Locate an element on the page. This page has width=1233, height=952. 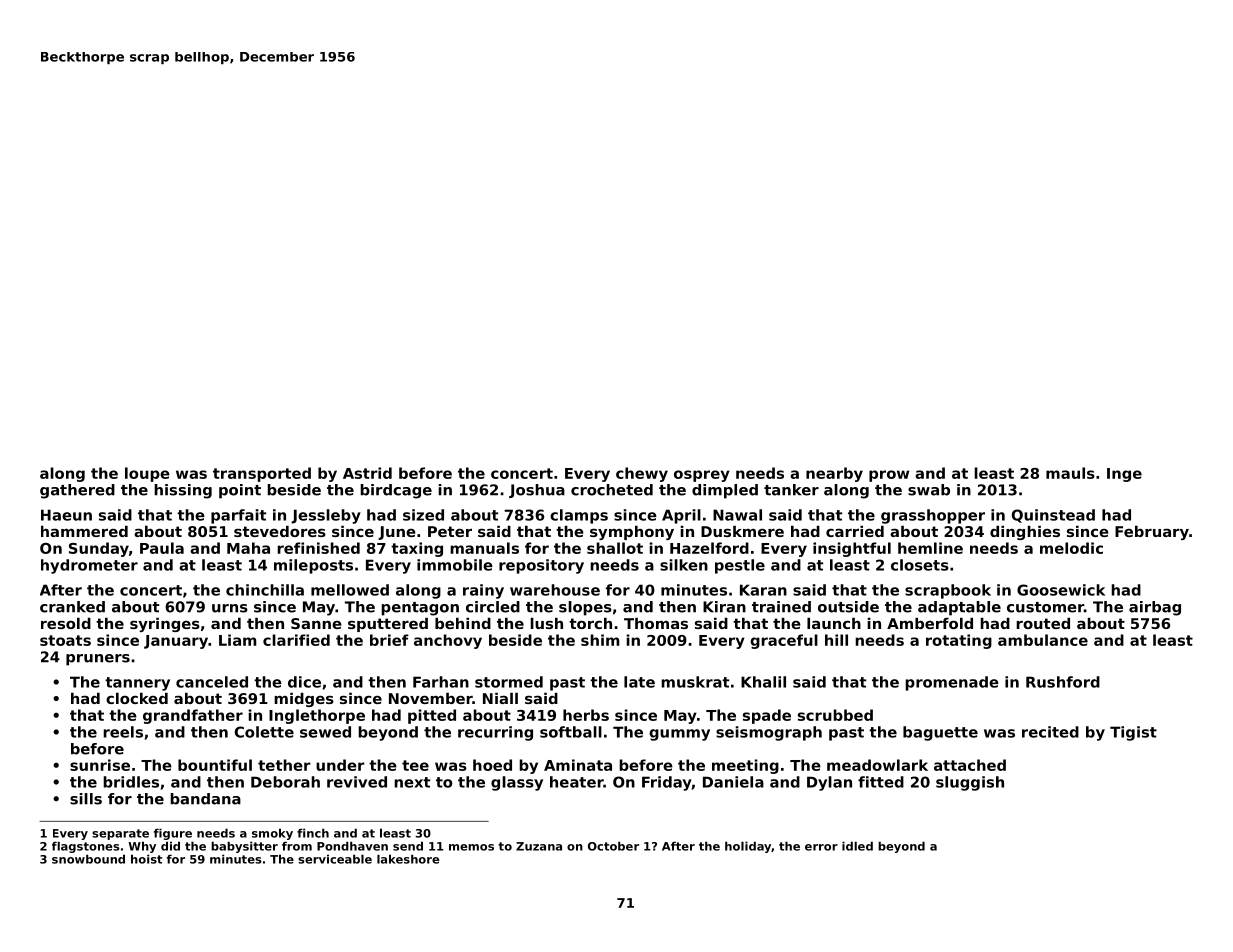
chewy is located at coordinates (642, 474).
